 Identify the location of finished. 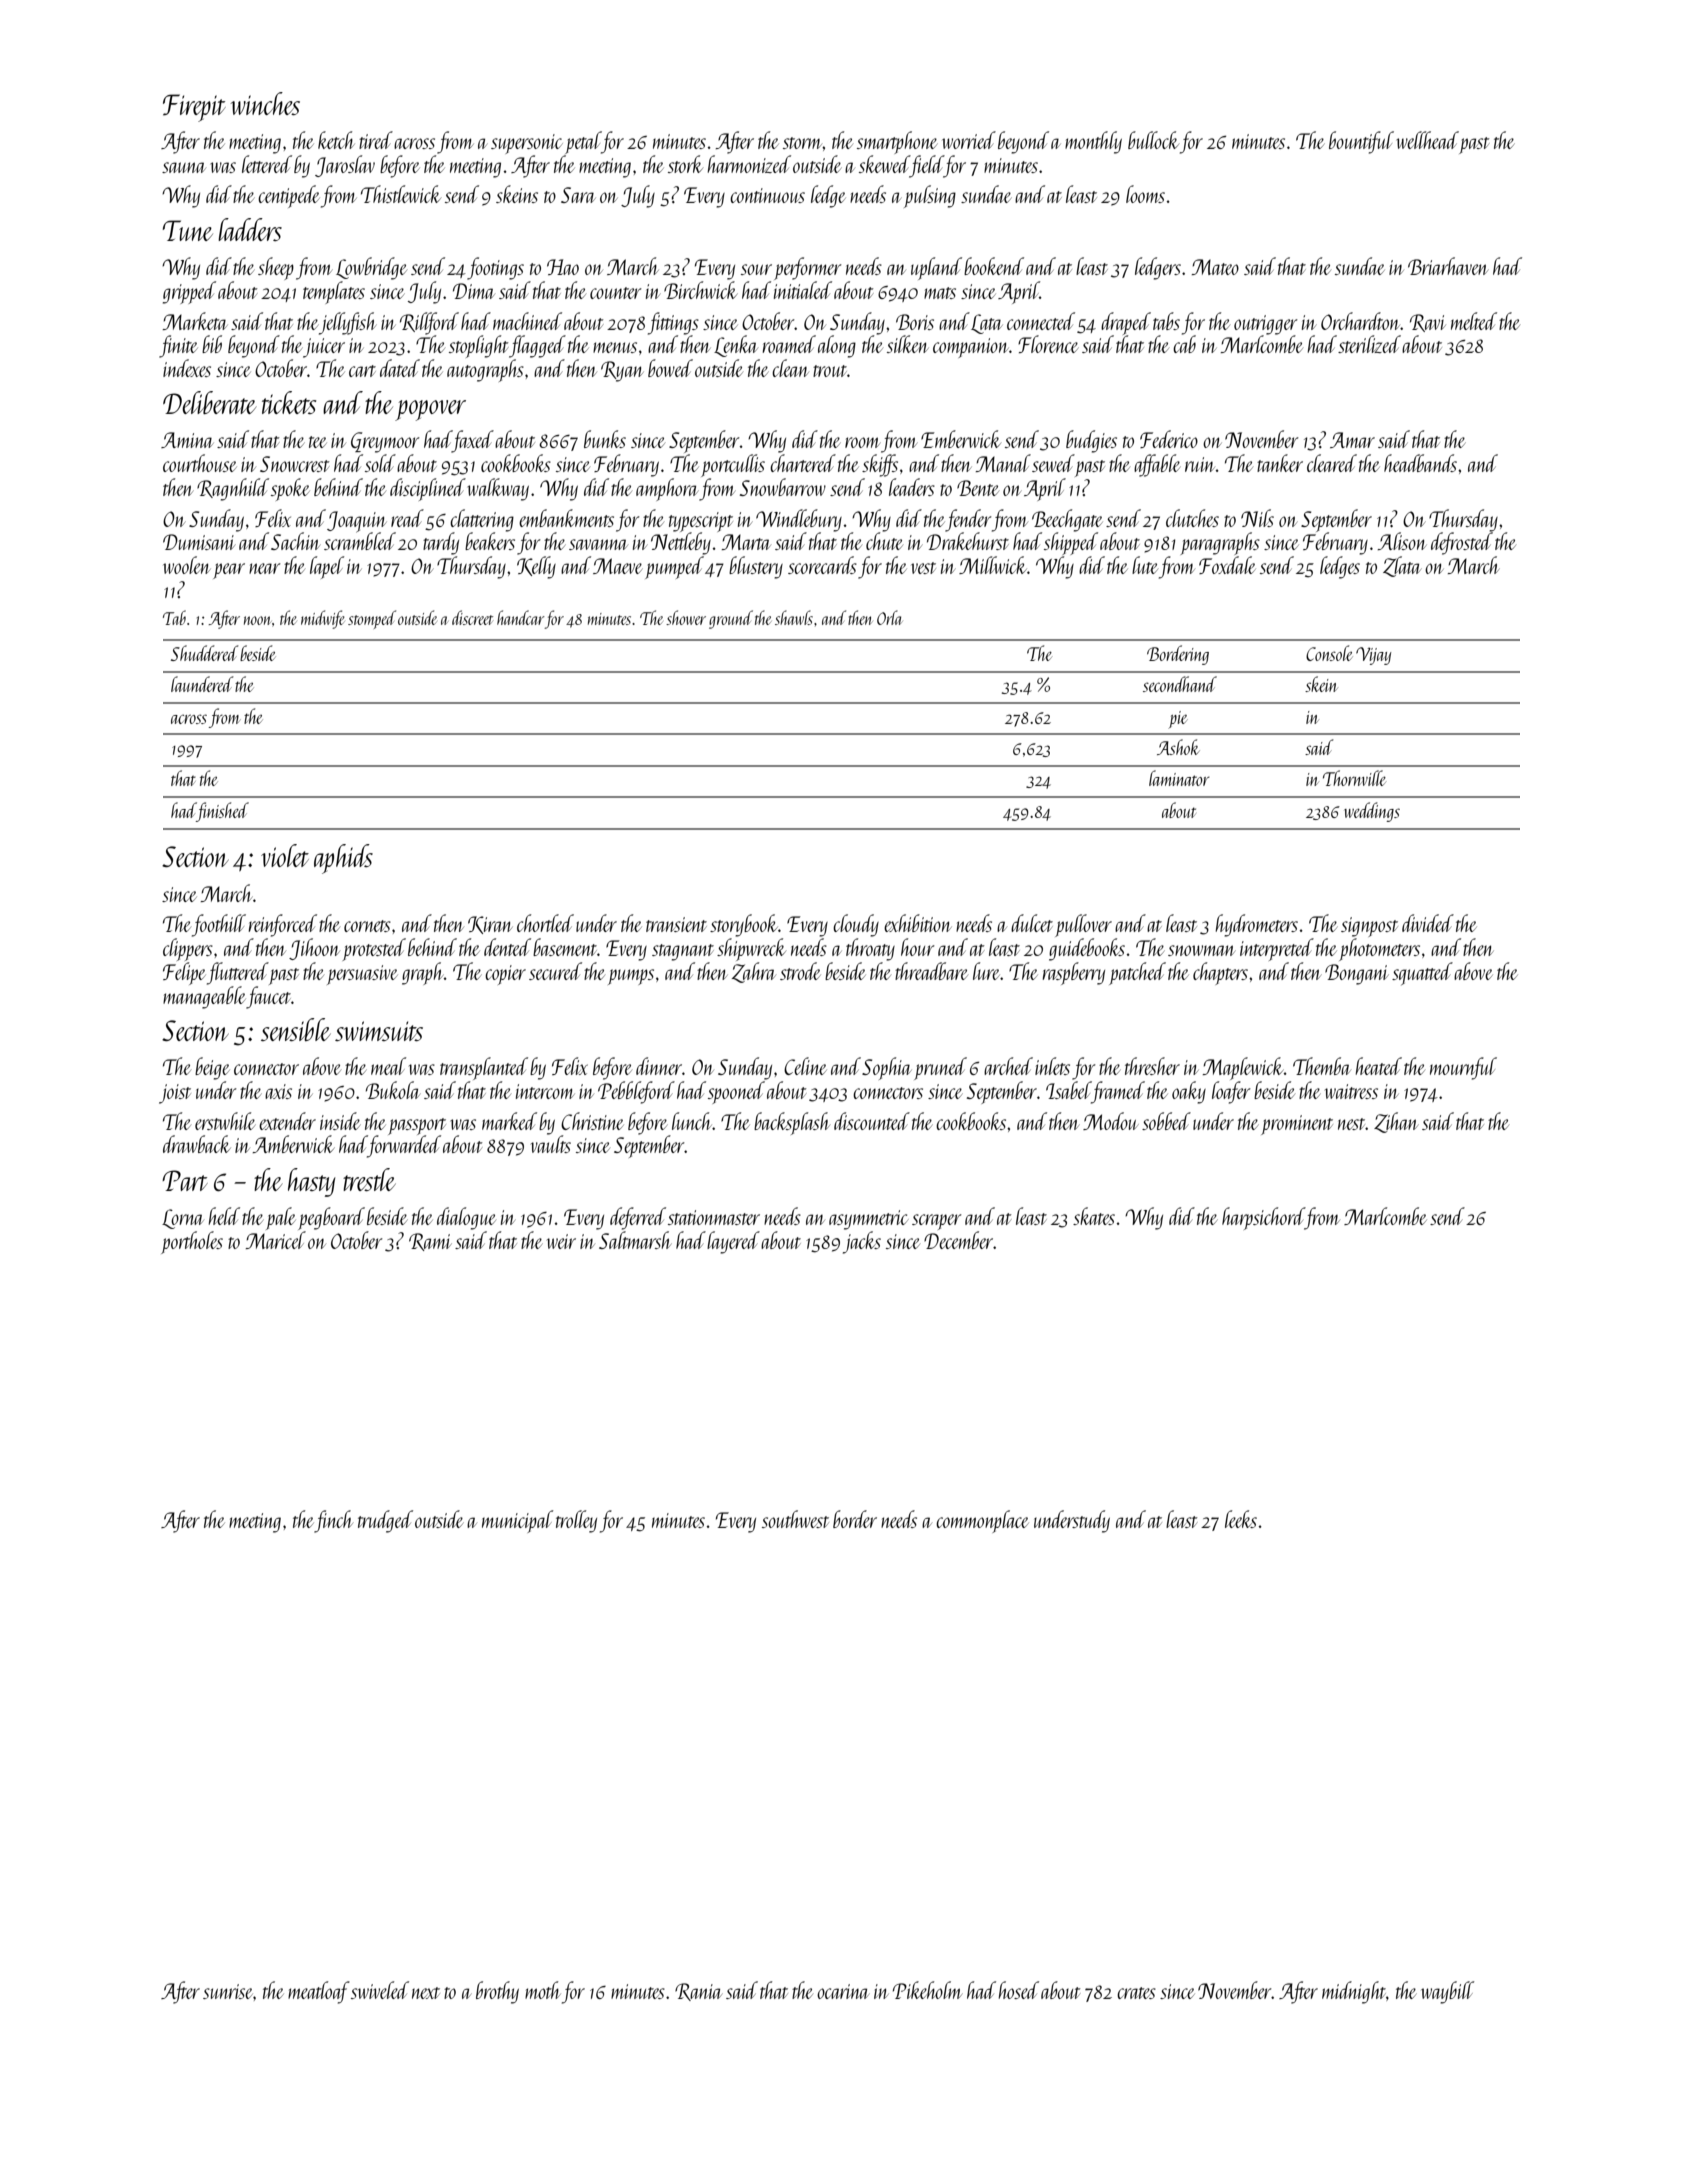
(223, 812).
